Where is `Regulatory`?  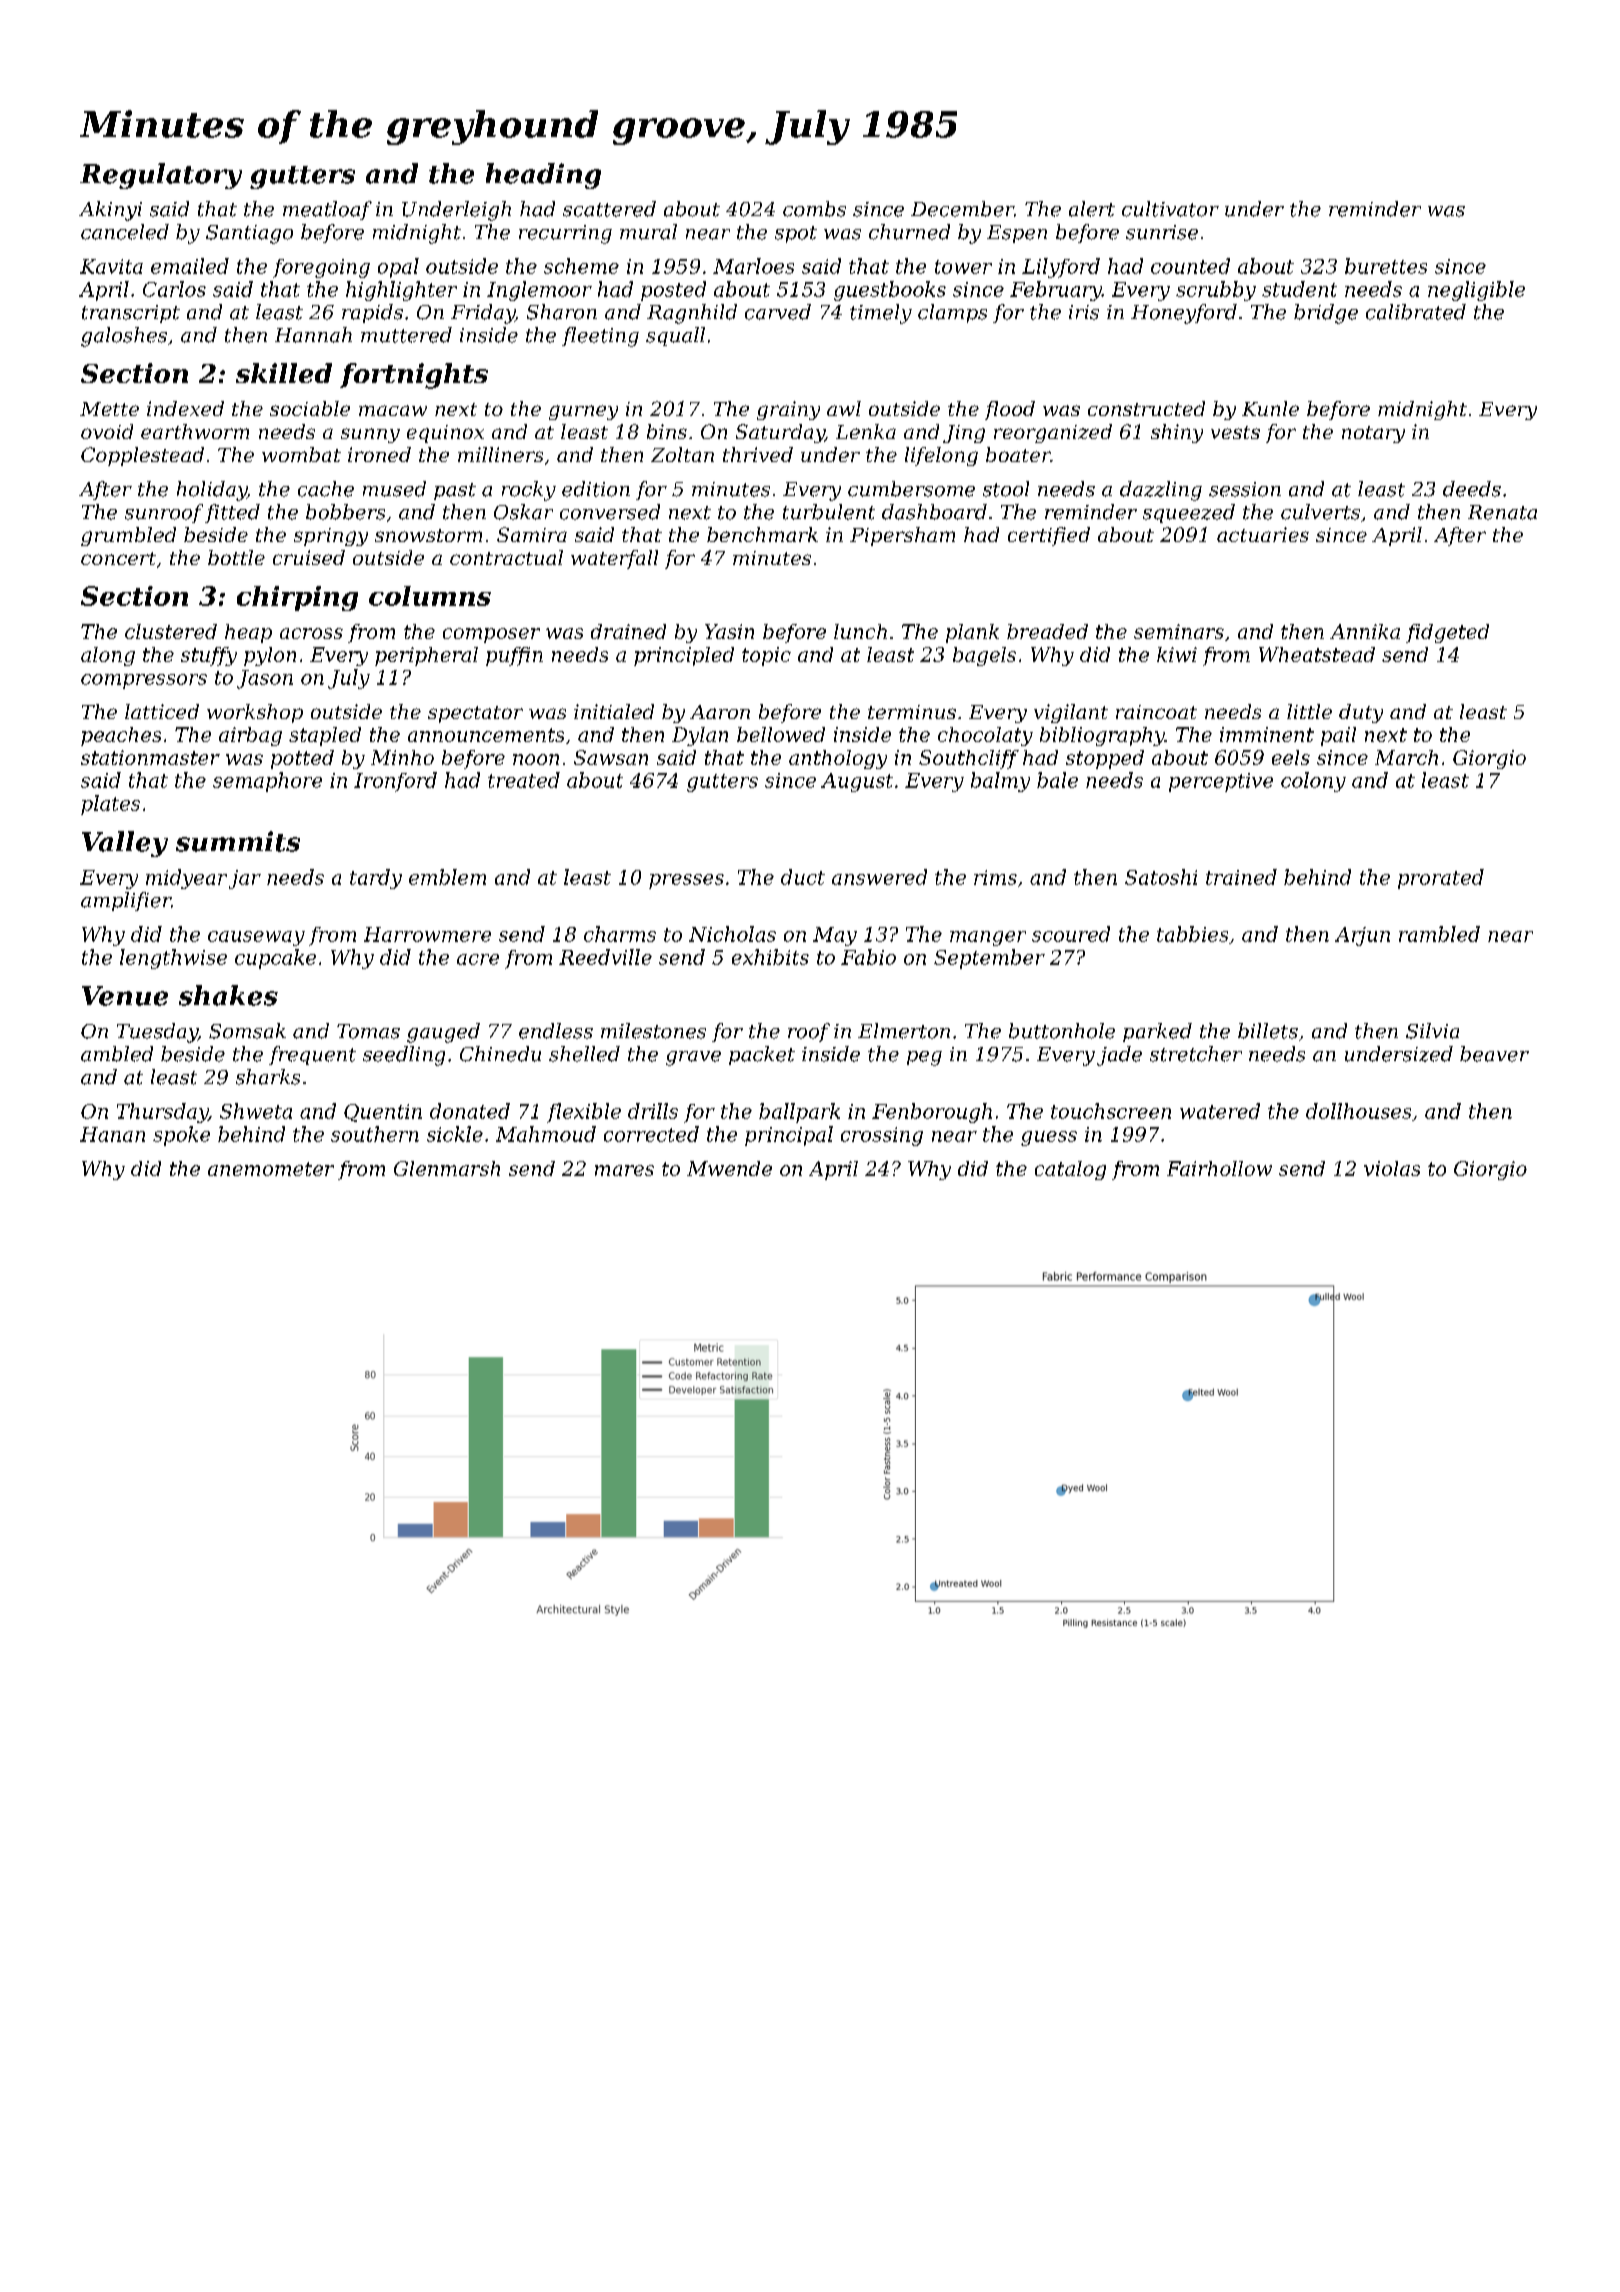
Regulatory is located at coordinates (161, 176).
